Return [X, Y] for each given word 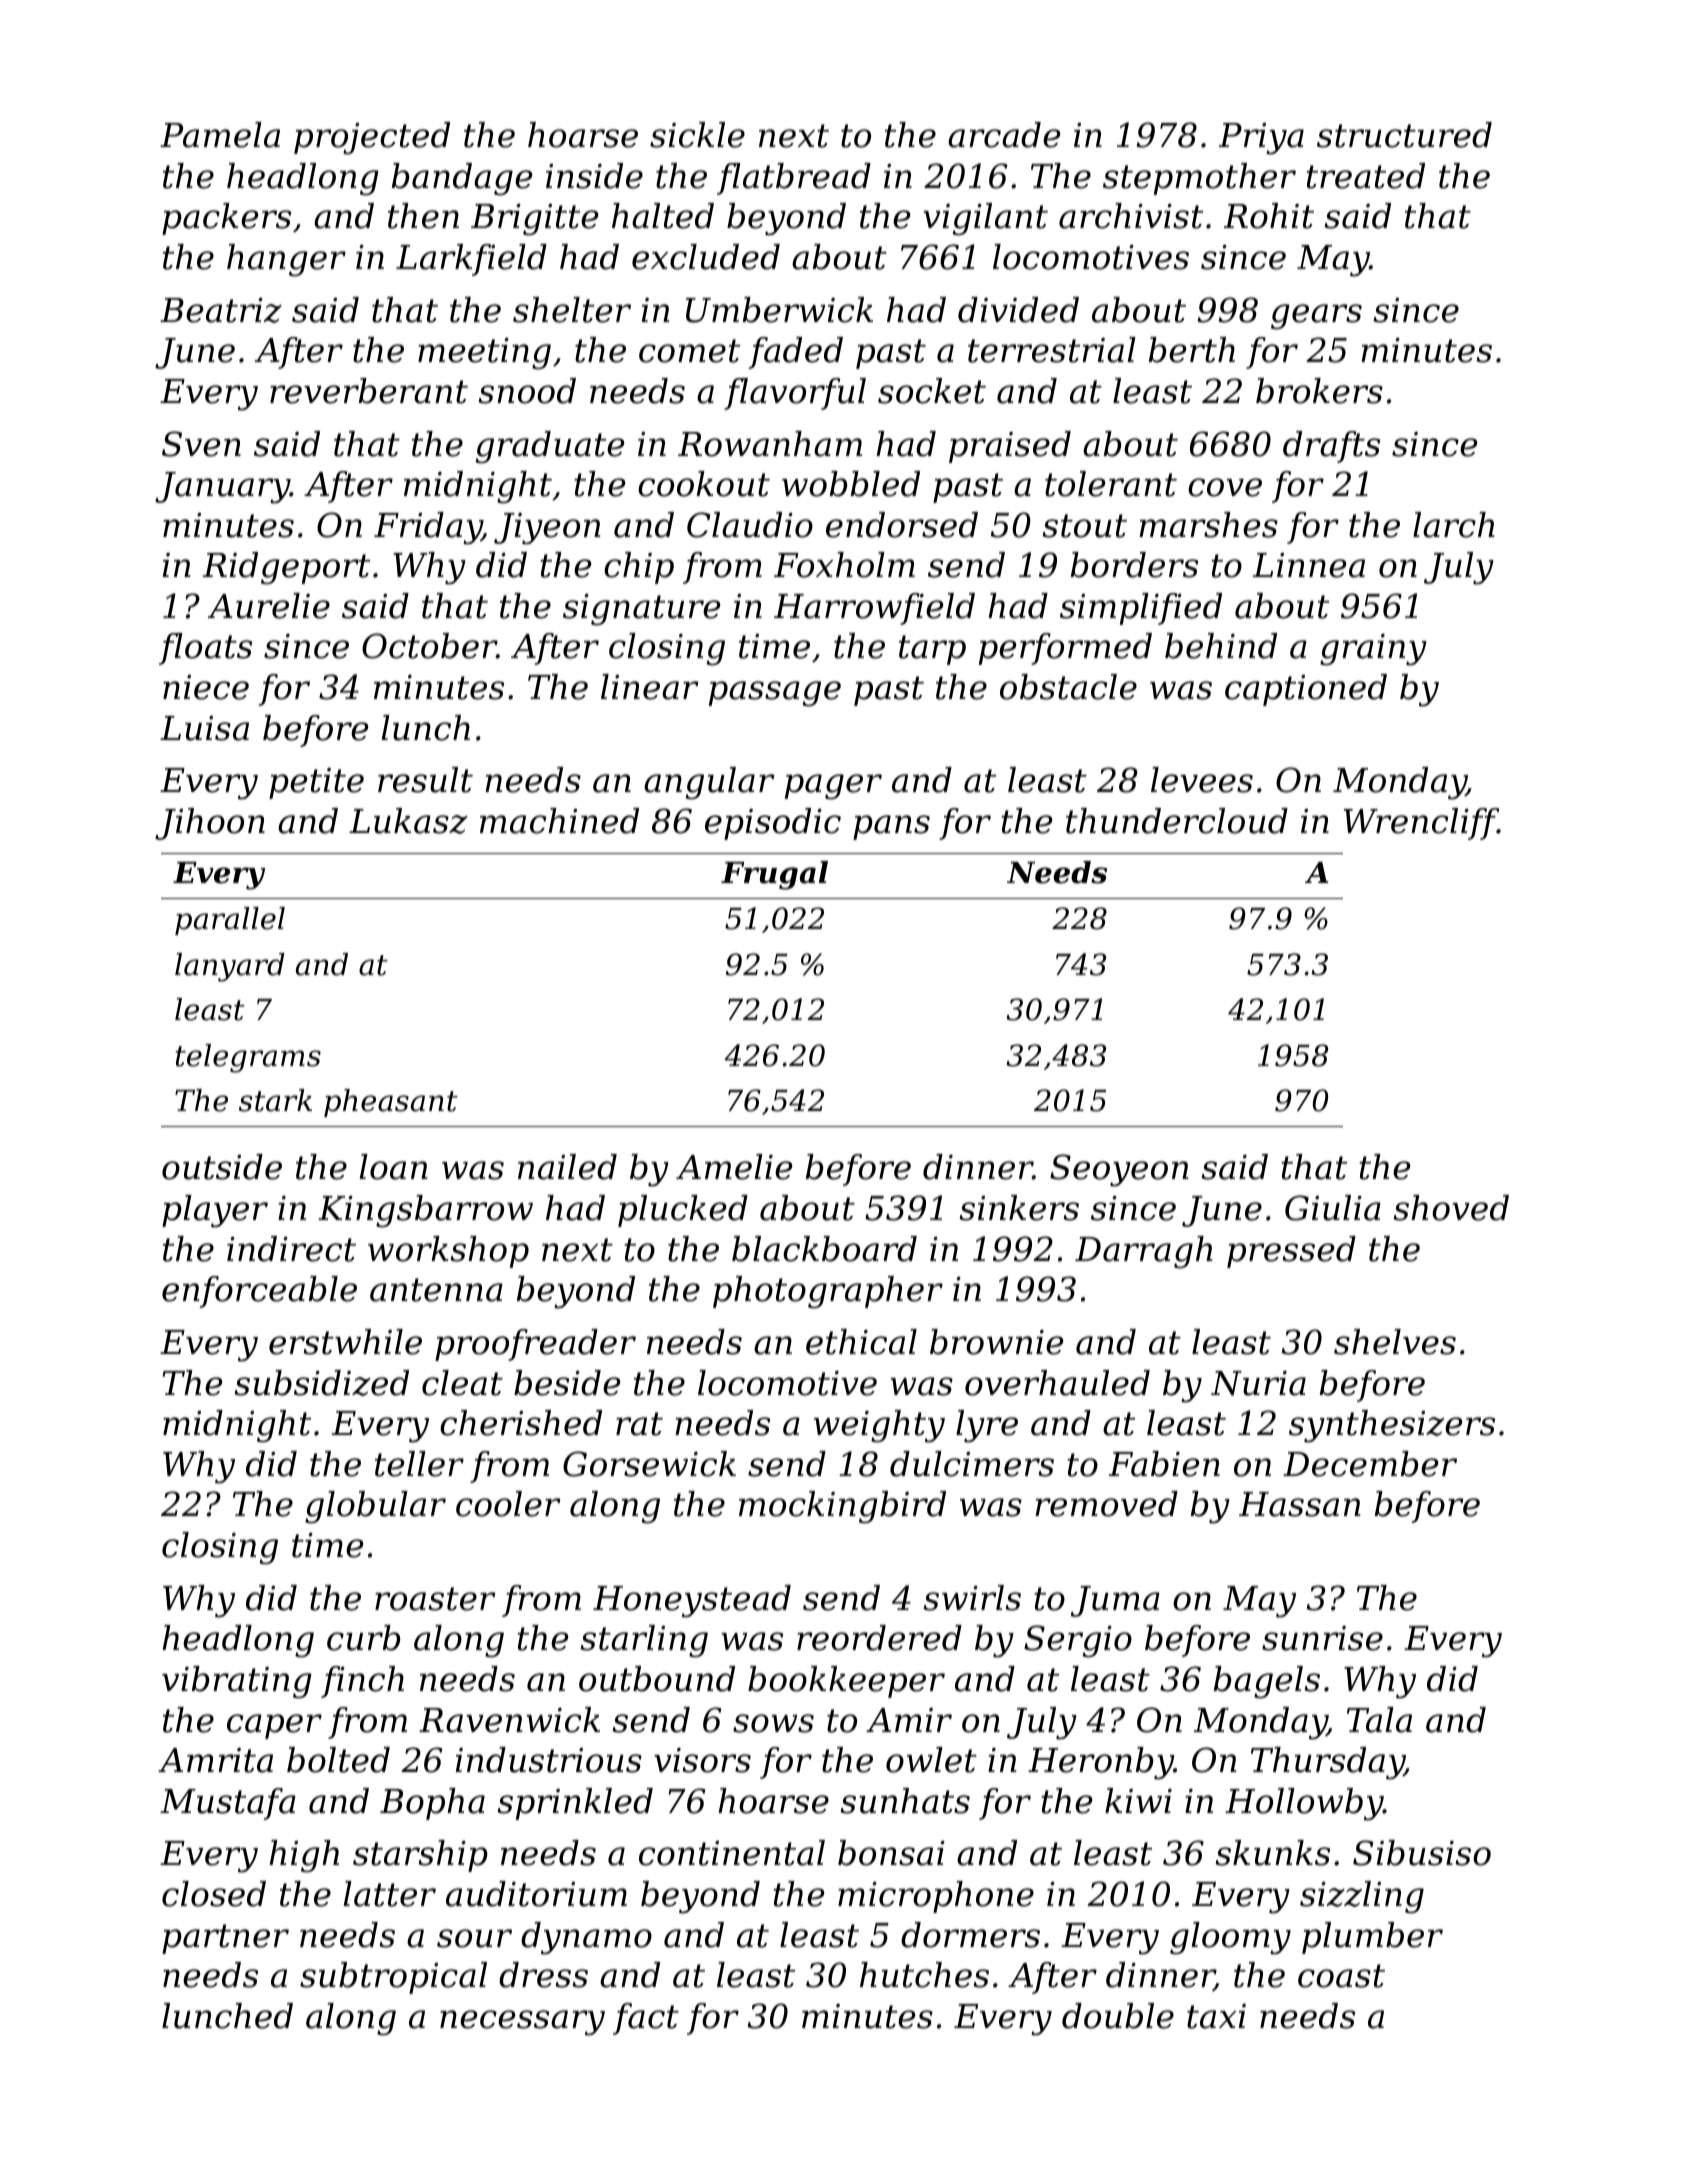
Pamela [220, 135]
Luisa [204, 728]
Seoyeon [1119, 1170]
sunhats [905, 1801]
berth [1192, 350]
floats [205, 649]
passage [775, 694]
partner [225, 1939]
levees [1202, 780]
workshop [448, 1252]
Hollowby [1304, 1804]
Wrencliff [1421, 824]
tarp [932, 650]
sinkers [1019, 1208]
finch [362, 1682]
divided [1018, 310]
